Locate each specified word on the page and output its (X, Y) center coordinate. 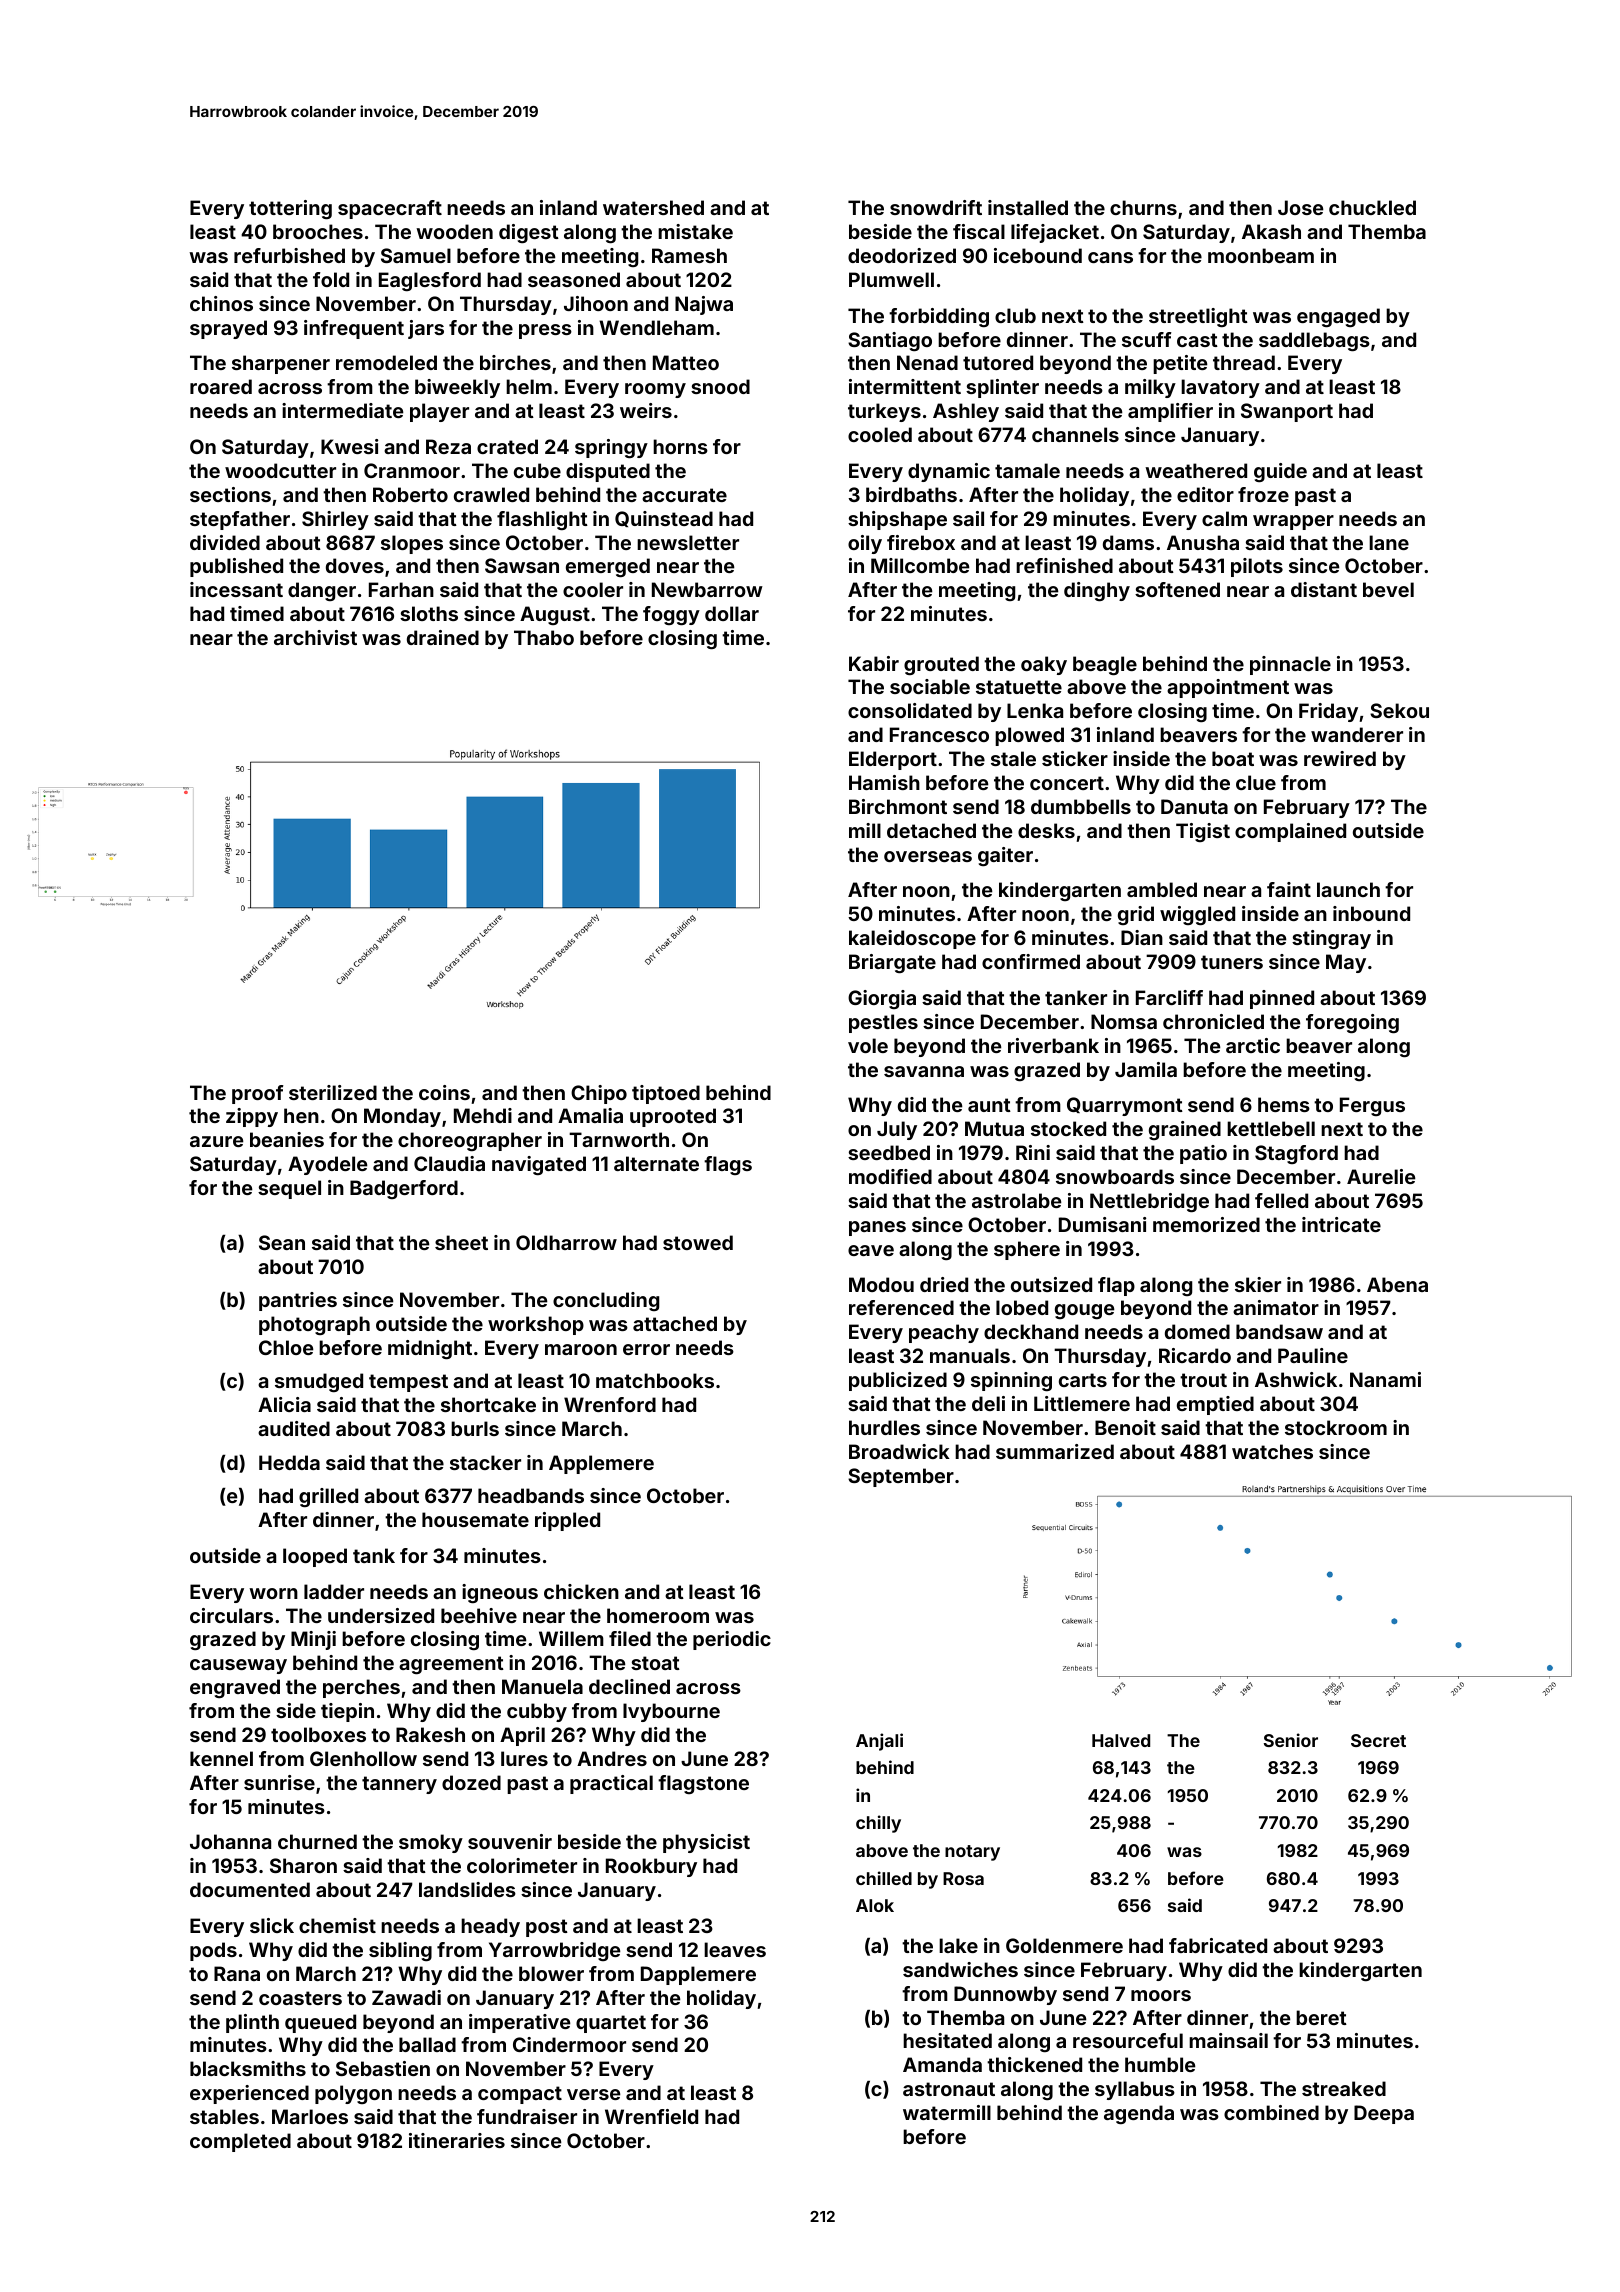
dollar (732, 613)
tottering (290, 209)
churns (1143, 207)
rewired (1340, 758)
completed (240, 2142)
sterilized (333, 1092)
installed (1028, 207)
